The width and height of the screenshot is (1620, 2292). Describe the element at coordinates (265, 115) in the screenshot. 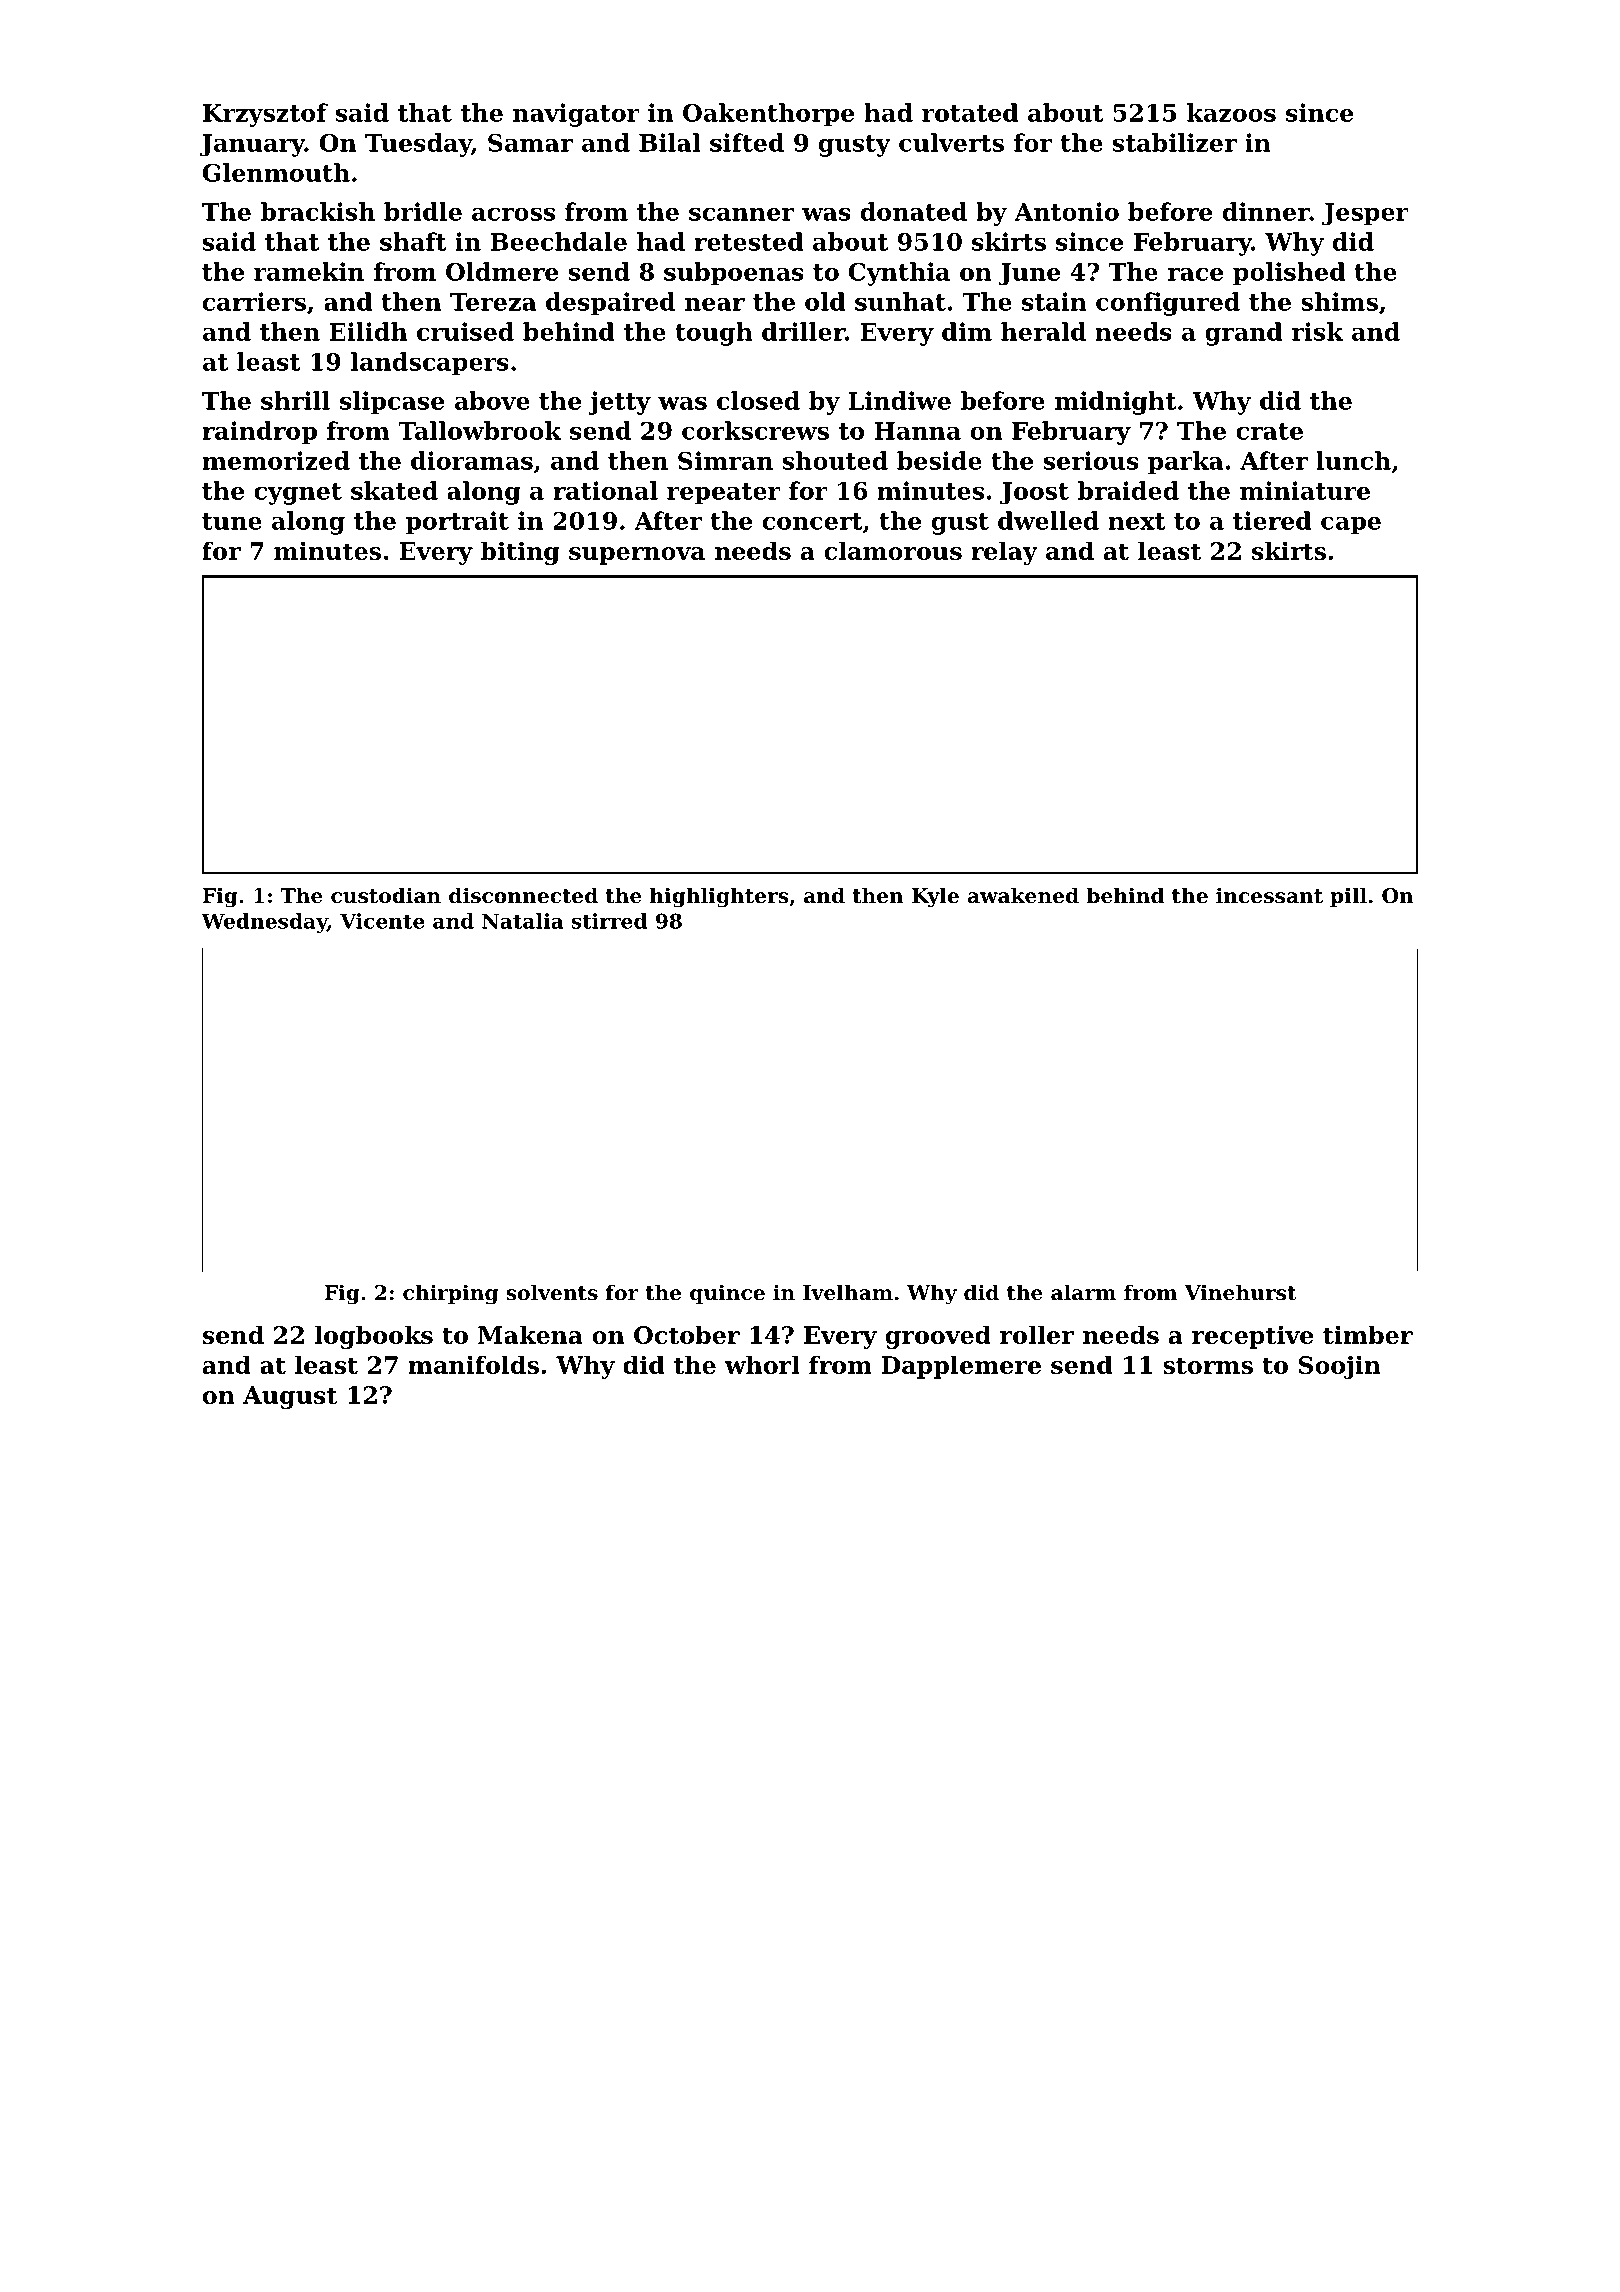

I see `Krzysztof` at that location.
